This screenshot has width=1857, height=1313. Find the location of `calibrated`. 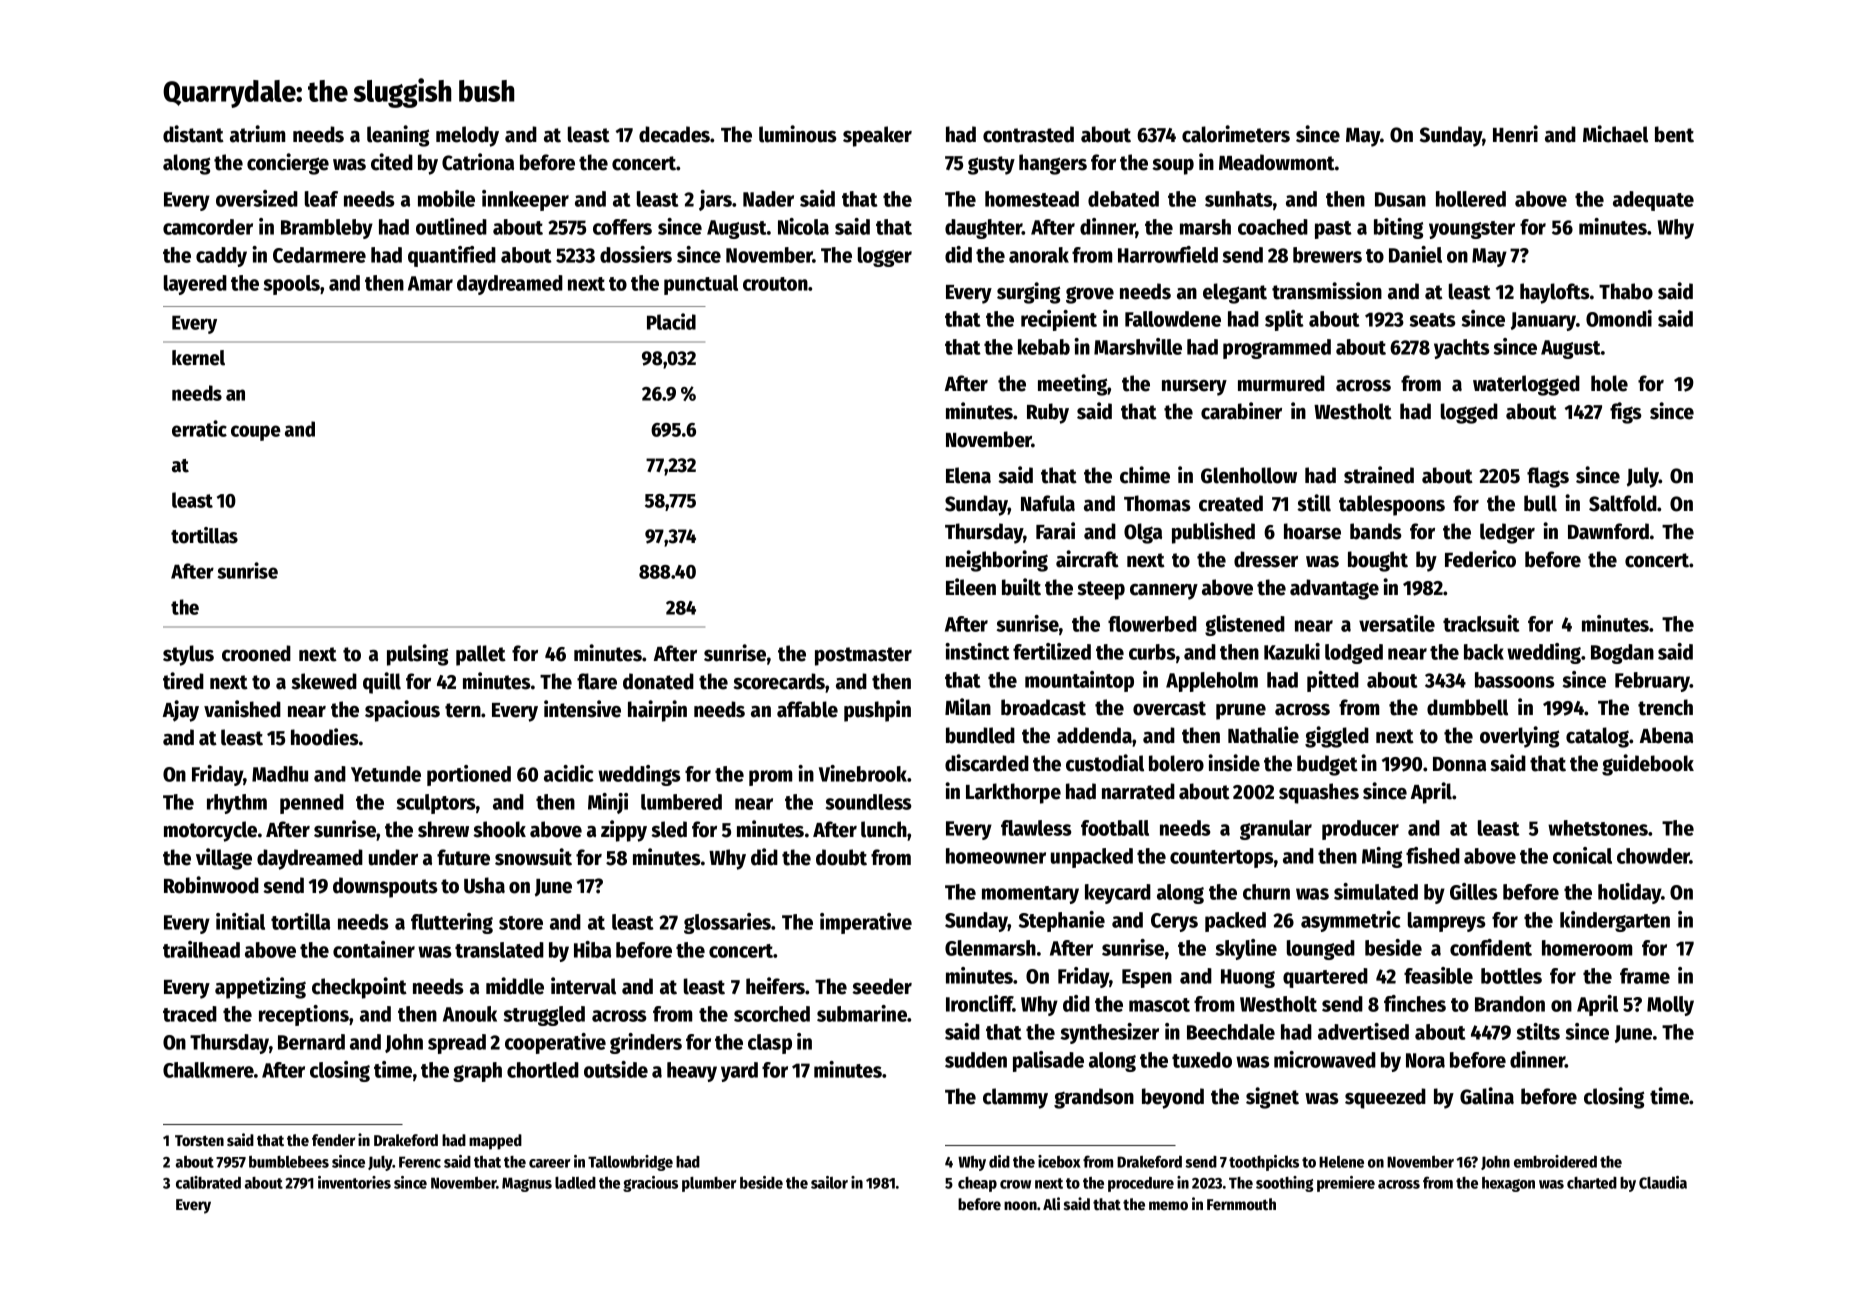

calibrated is located at coordinates (208, 1182).
